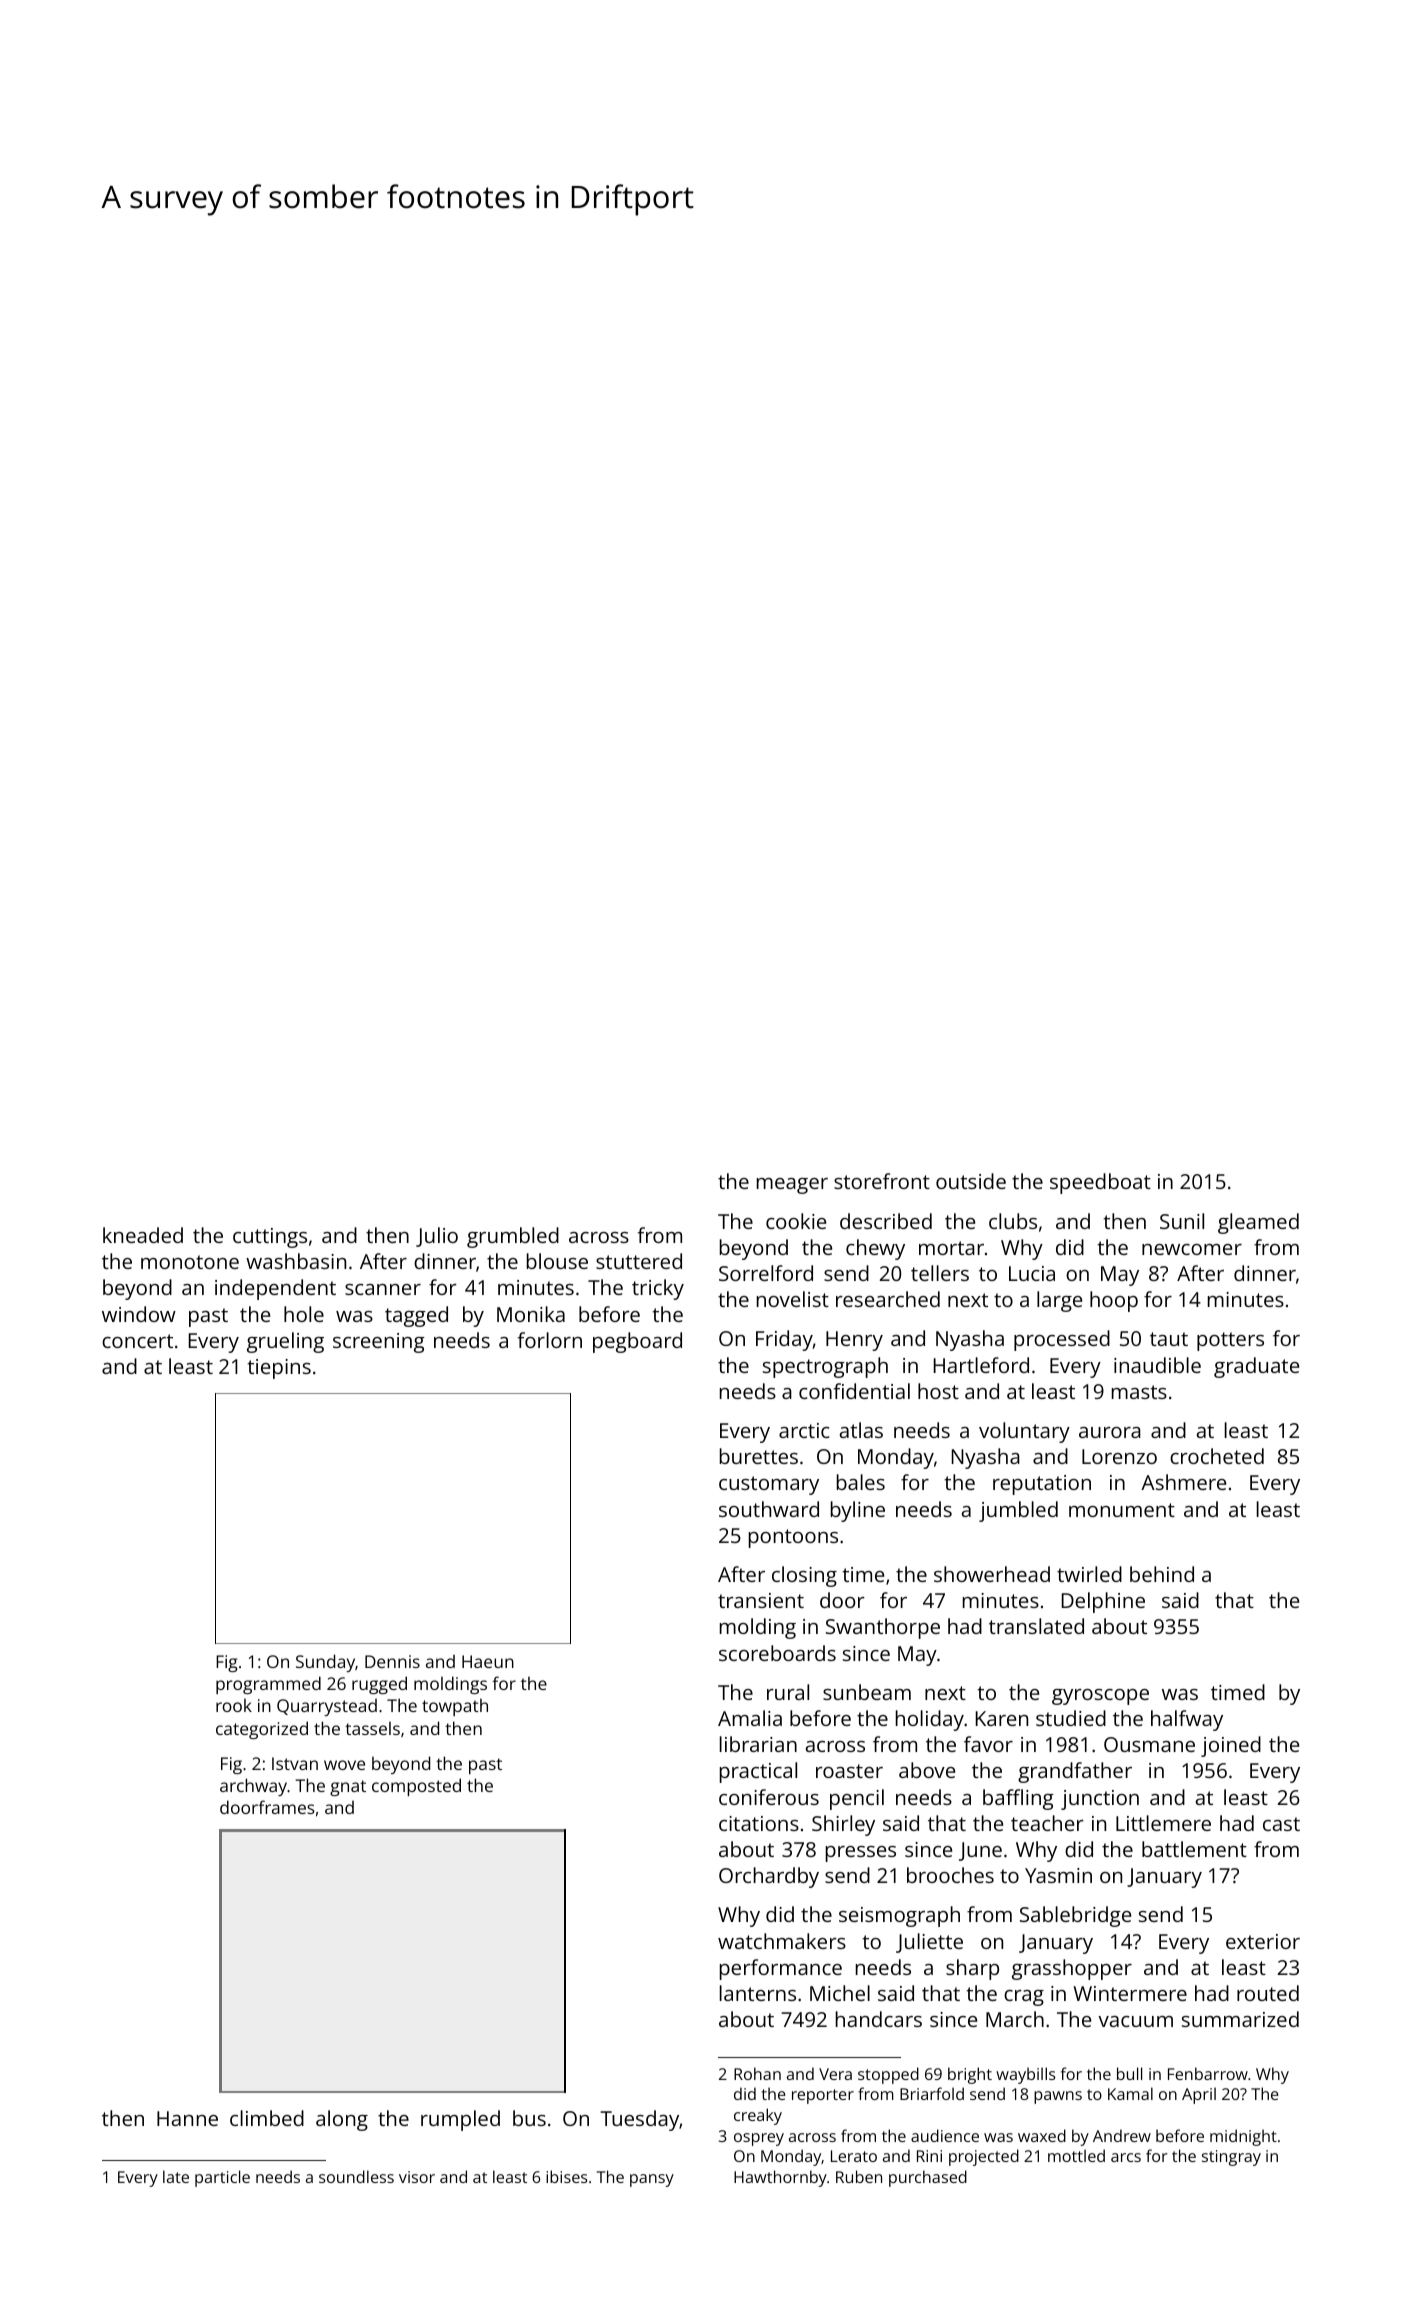 The width and height of the image is (1402, 2309). Describe the element at coordinates (253, 1787) in the image. I see `archway` at that location.
